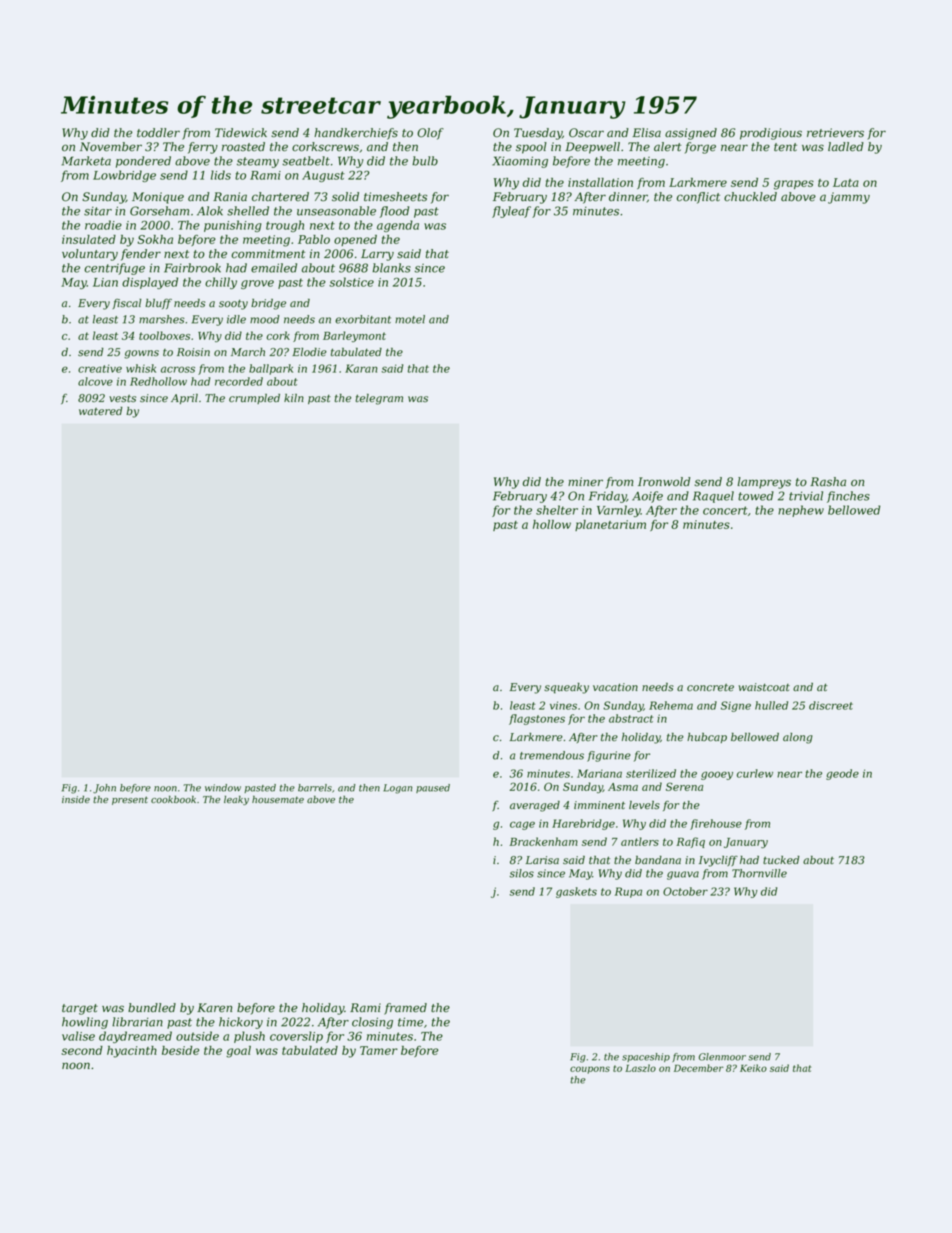 The height and width of the document is (1233, 952). What do you see at coordinates (265, 319) in the document?
I see `mood` at bounding box center [265, 319].
